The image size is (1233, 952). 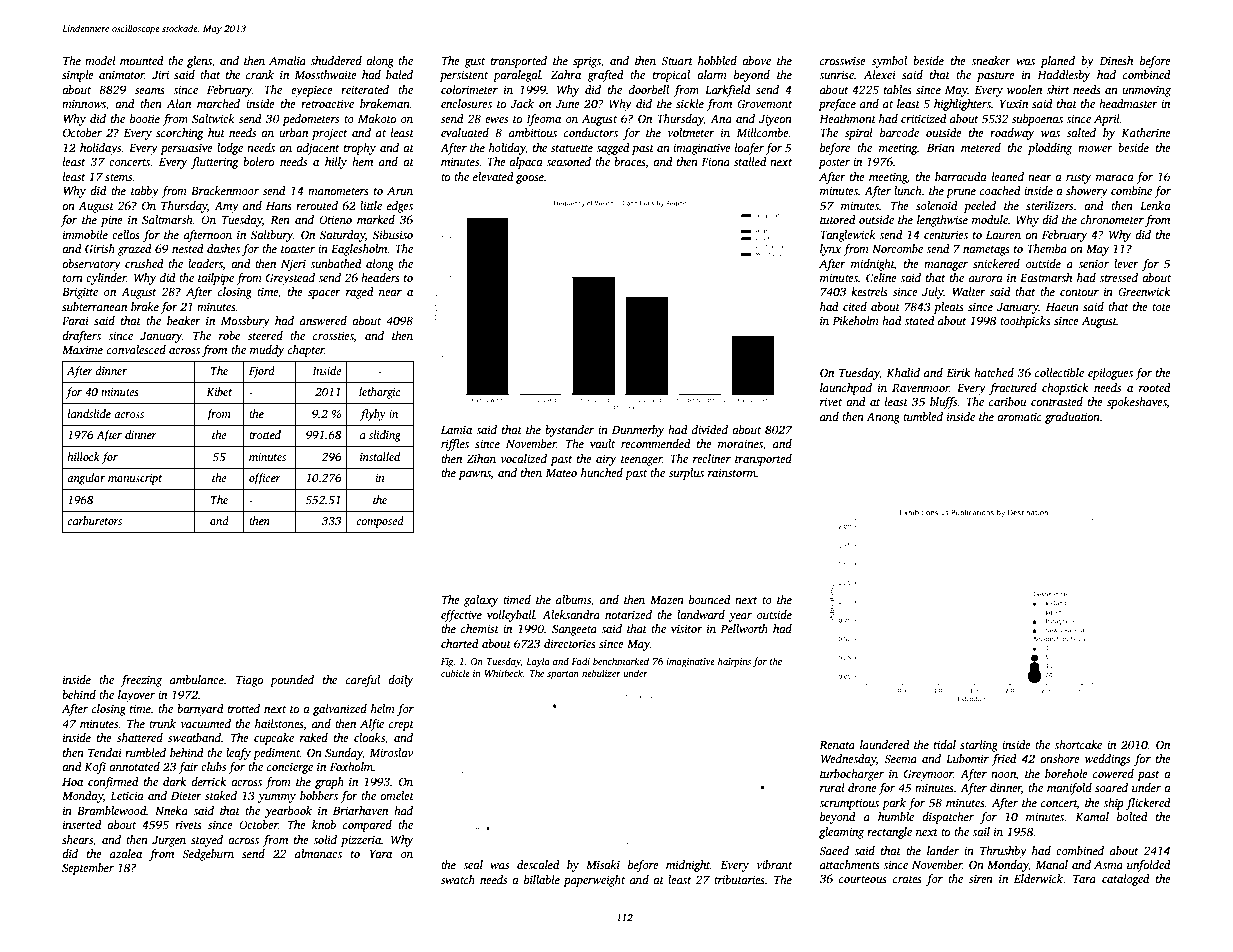 What do you see at coordinates (324, 294) in the screenshot?
I see `spacer` at bounding box center [324, 294].
